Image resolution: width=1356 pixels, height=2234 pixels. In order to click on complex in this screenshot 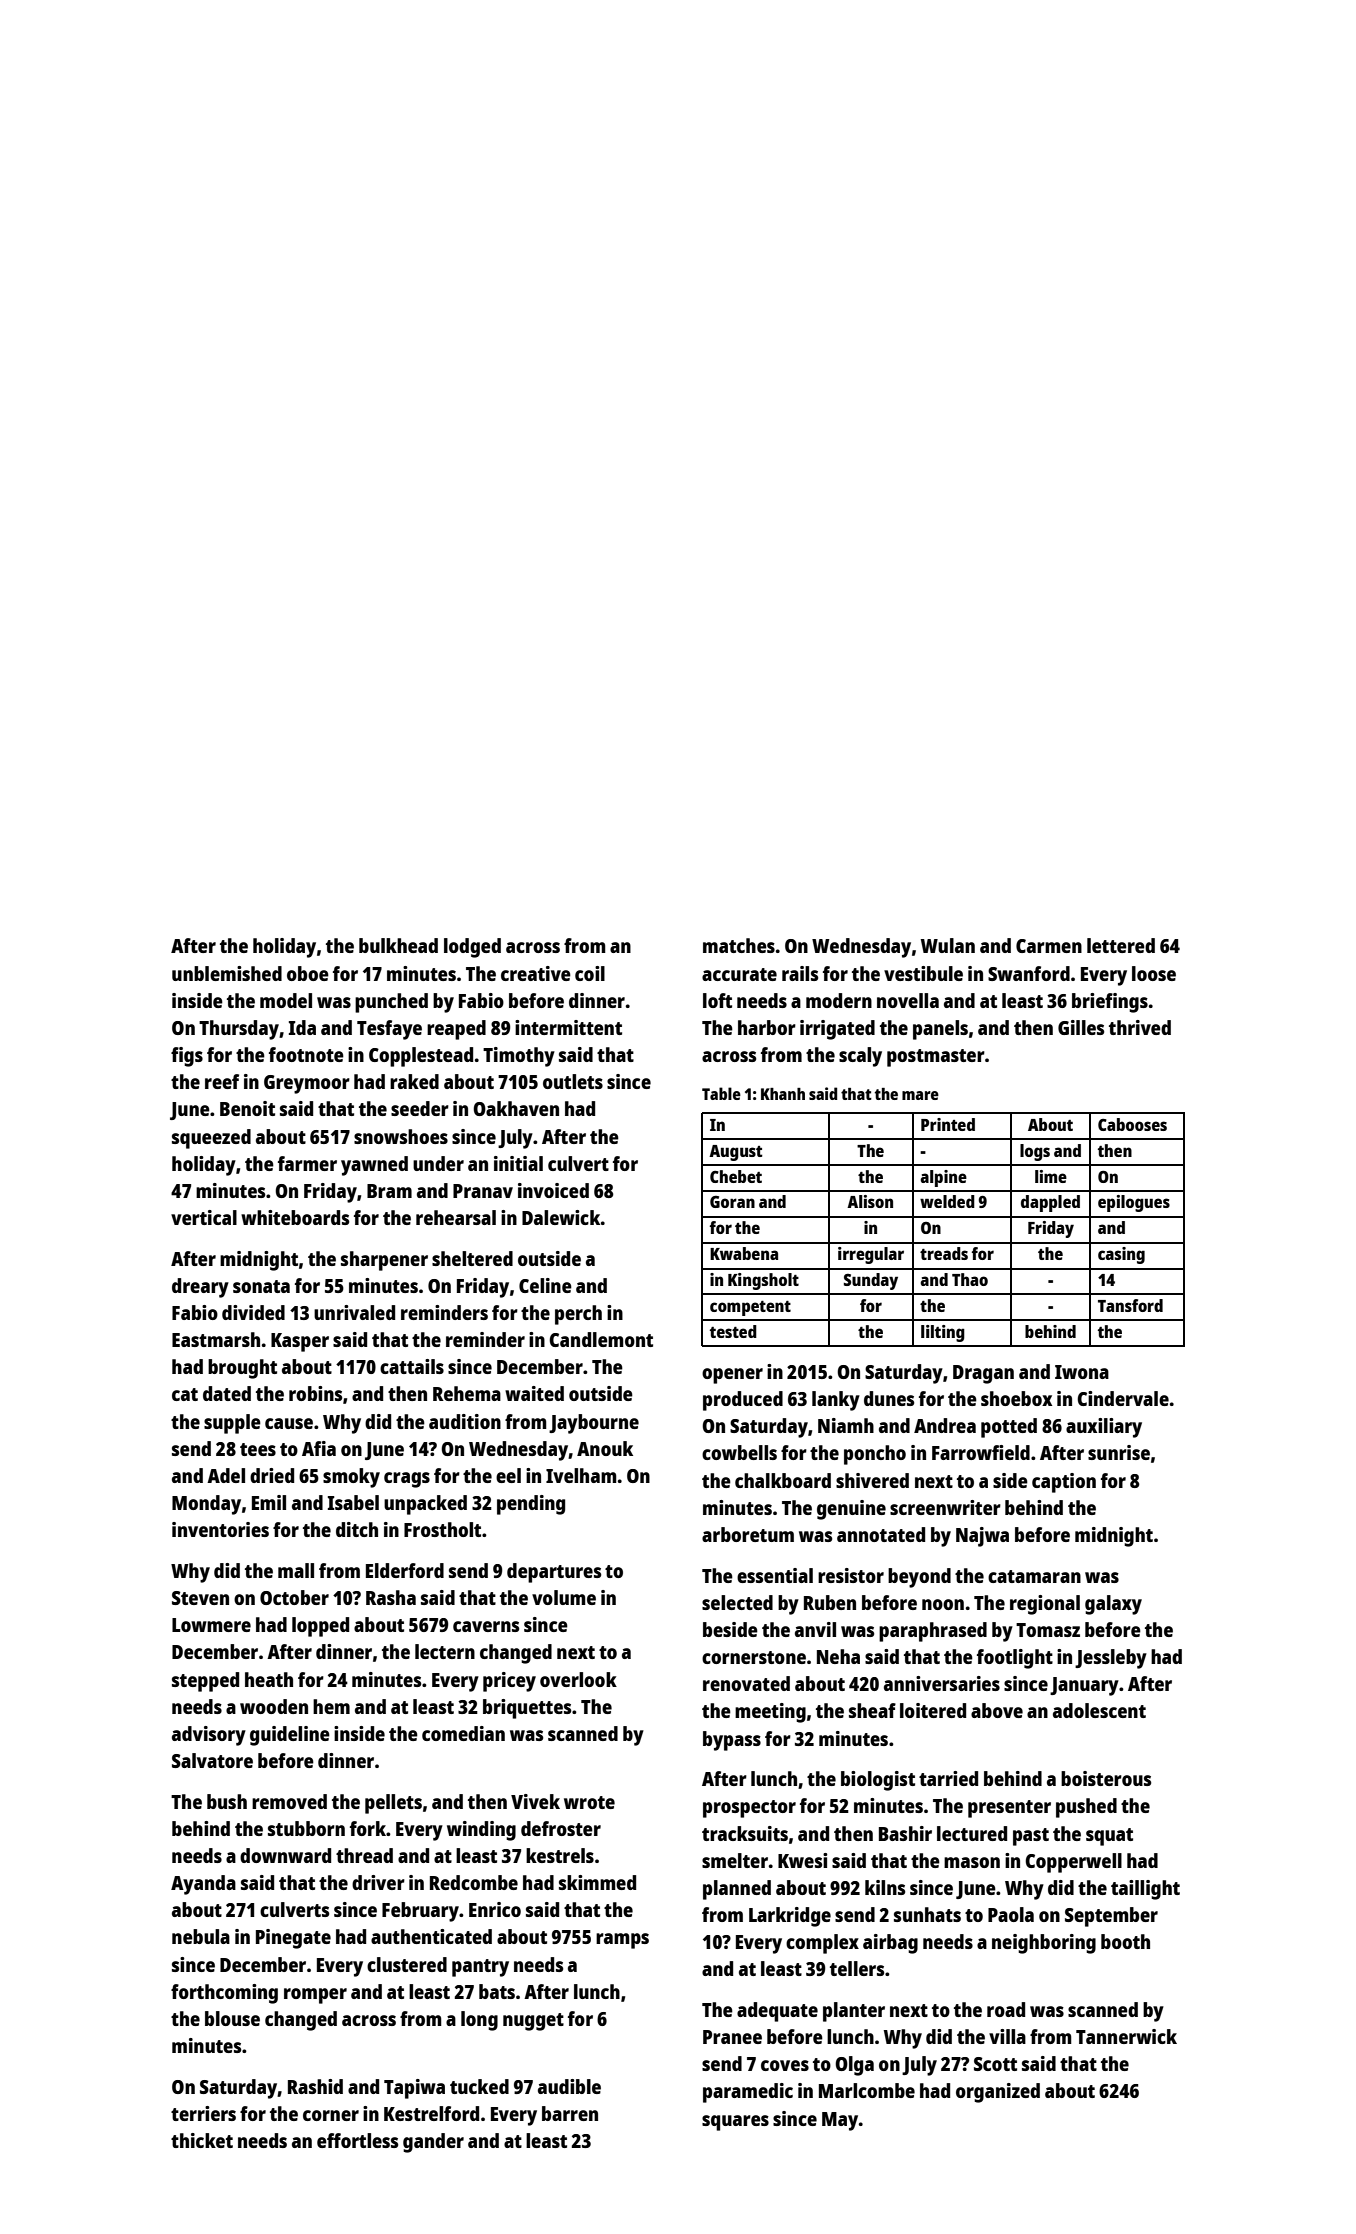, I will do `click(822, 1944)`.
